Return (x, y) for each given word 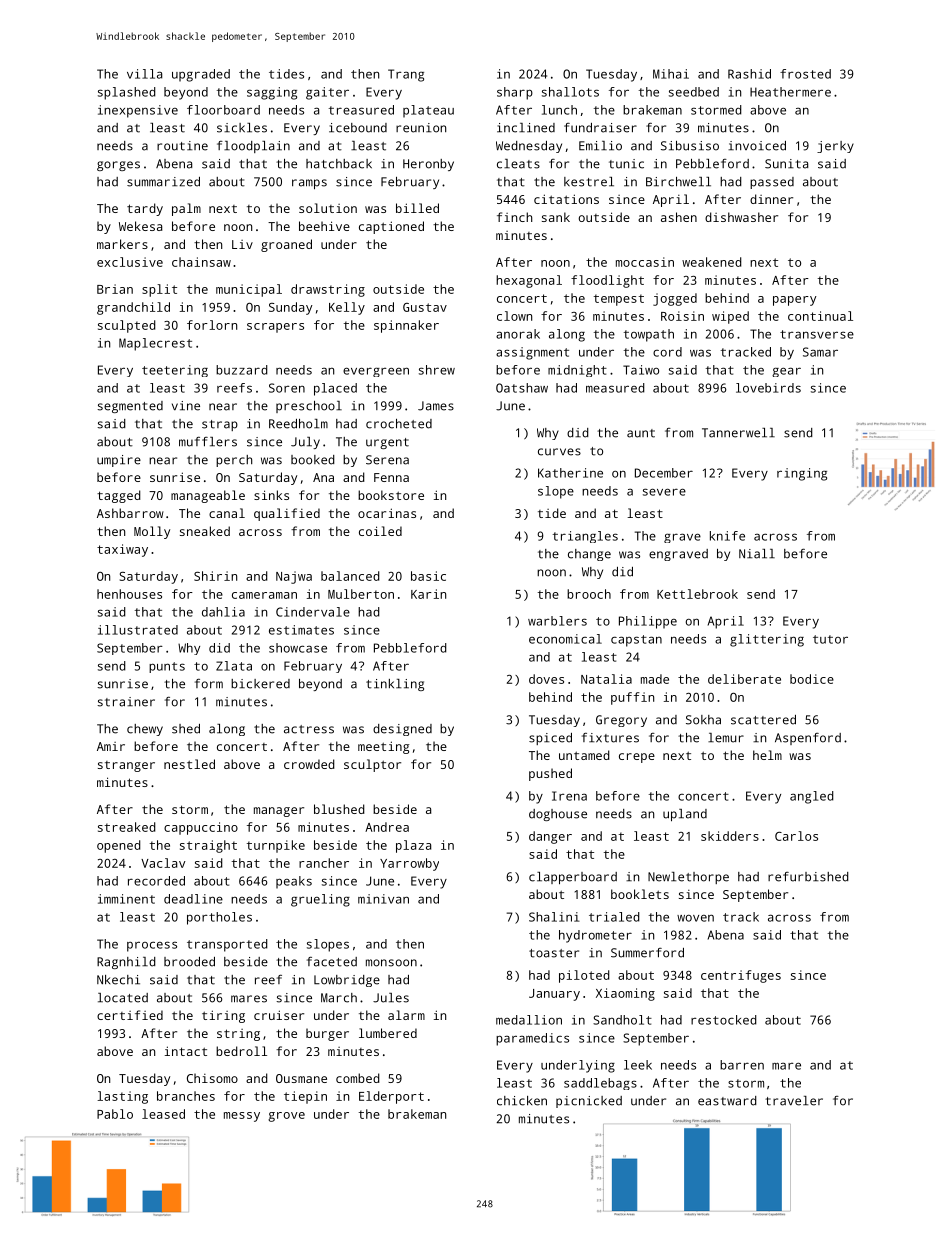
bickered (260, 684)
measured (615, 388)
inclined (526, 128)
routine (182, 146)
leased (163, 1114)
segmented (130, 407)
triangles (585, 537)
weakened (712, 262)
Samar (820, 352)
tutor (830, 639)
